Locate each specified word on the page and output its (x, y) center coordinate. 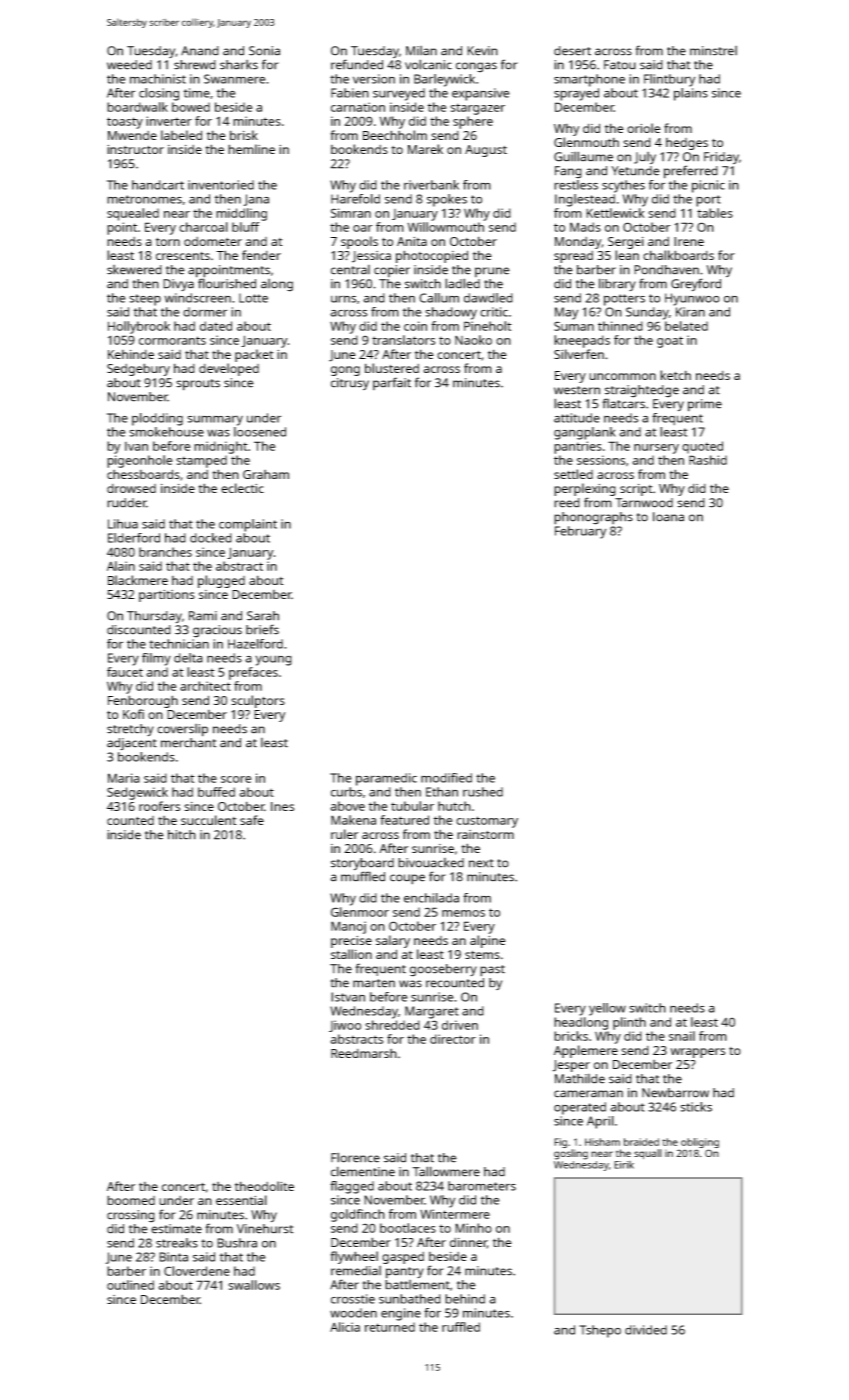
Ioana (668, 517)
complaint (248, 525)
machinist (158, 79)
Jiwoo (345, 1026)
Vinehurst (265, 1229)
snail (682, 1036)
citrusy (350, 384)
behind (465, 1299)
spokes (447, 200)
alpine (488, 941)
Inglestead (585, 200)
